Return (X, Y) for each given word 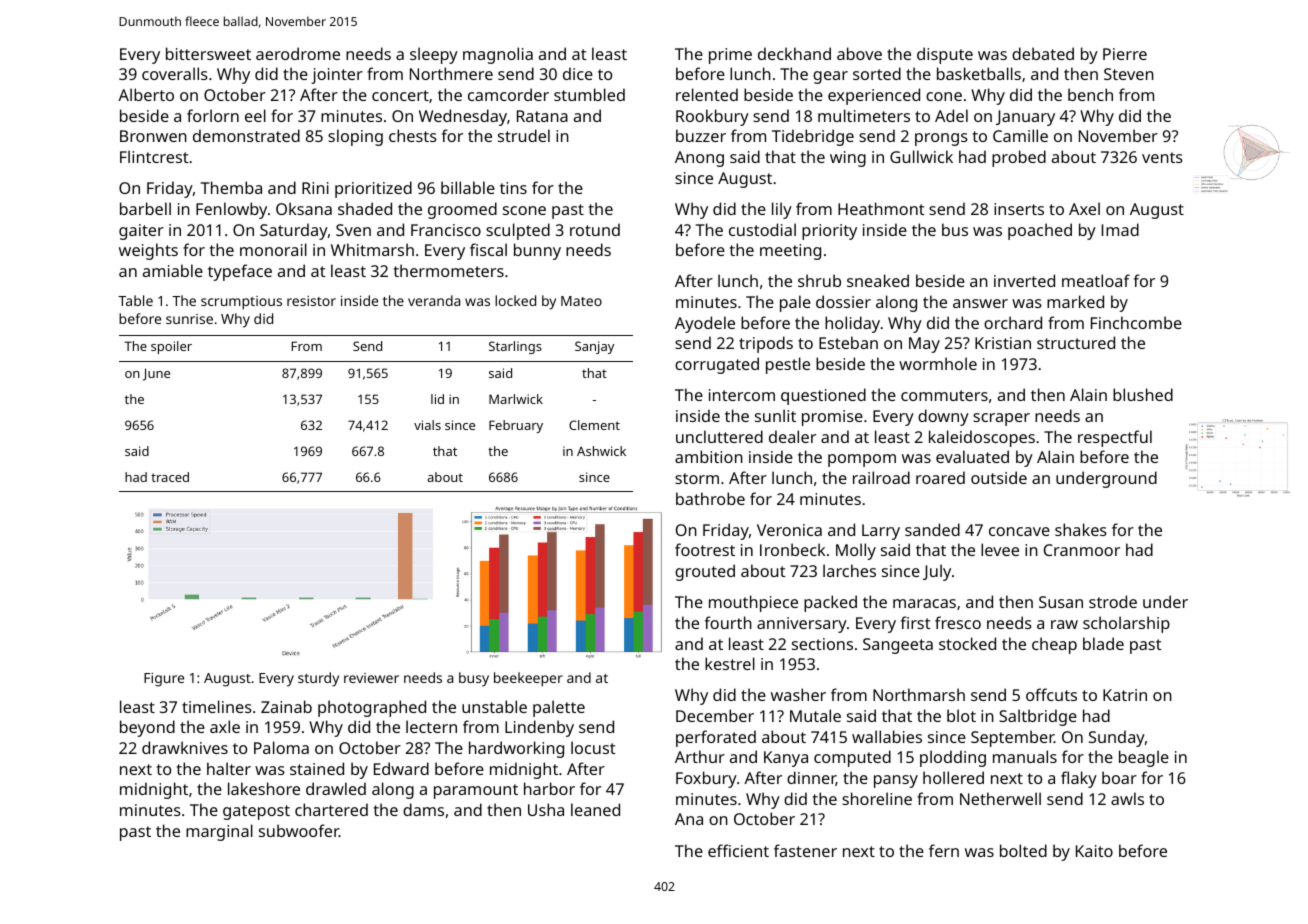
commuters (944, 395)
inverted (1024, 280)
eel (255, 115)
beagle (1144, 758)
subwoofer (299, 830)
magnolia (498, 55)
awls (1127, 798)
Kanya (786, 759)
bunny (537, 251)
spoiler (171, 347)
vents (1162, 157)
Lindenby (539, 728)
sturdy (318, 679)
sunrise (189, 319)
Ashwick (601, 451)
